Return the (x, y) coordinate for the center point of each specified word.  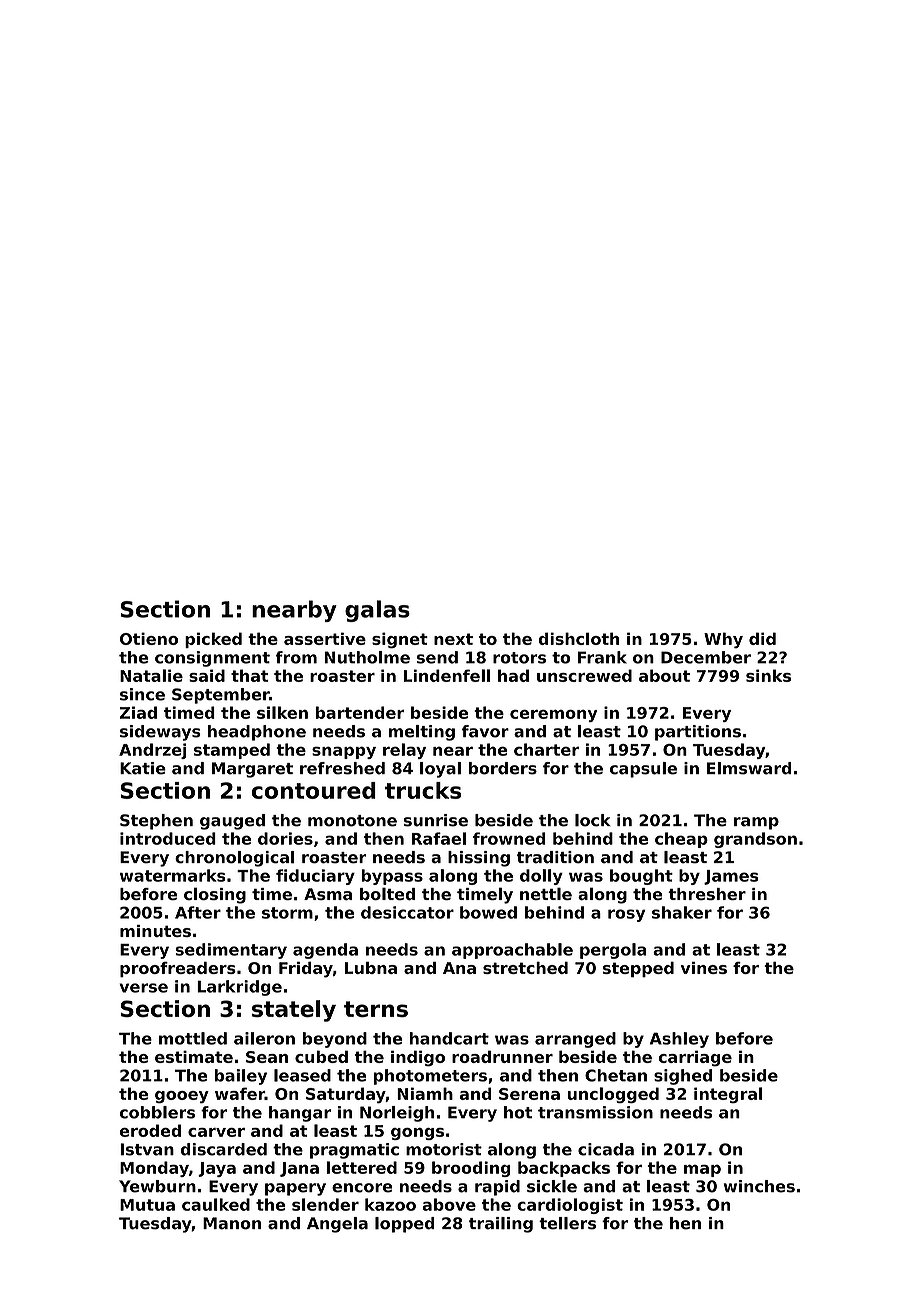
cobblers (157, 1112)
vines (704, 968)
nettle (546, 893)
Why (723, 640)
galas (377, 611)
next (453, 639)
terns (376, 1009)
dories (285, 838)
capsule (643, 770)
